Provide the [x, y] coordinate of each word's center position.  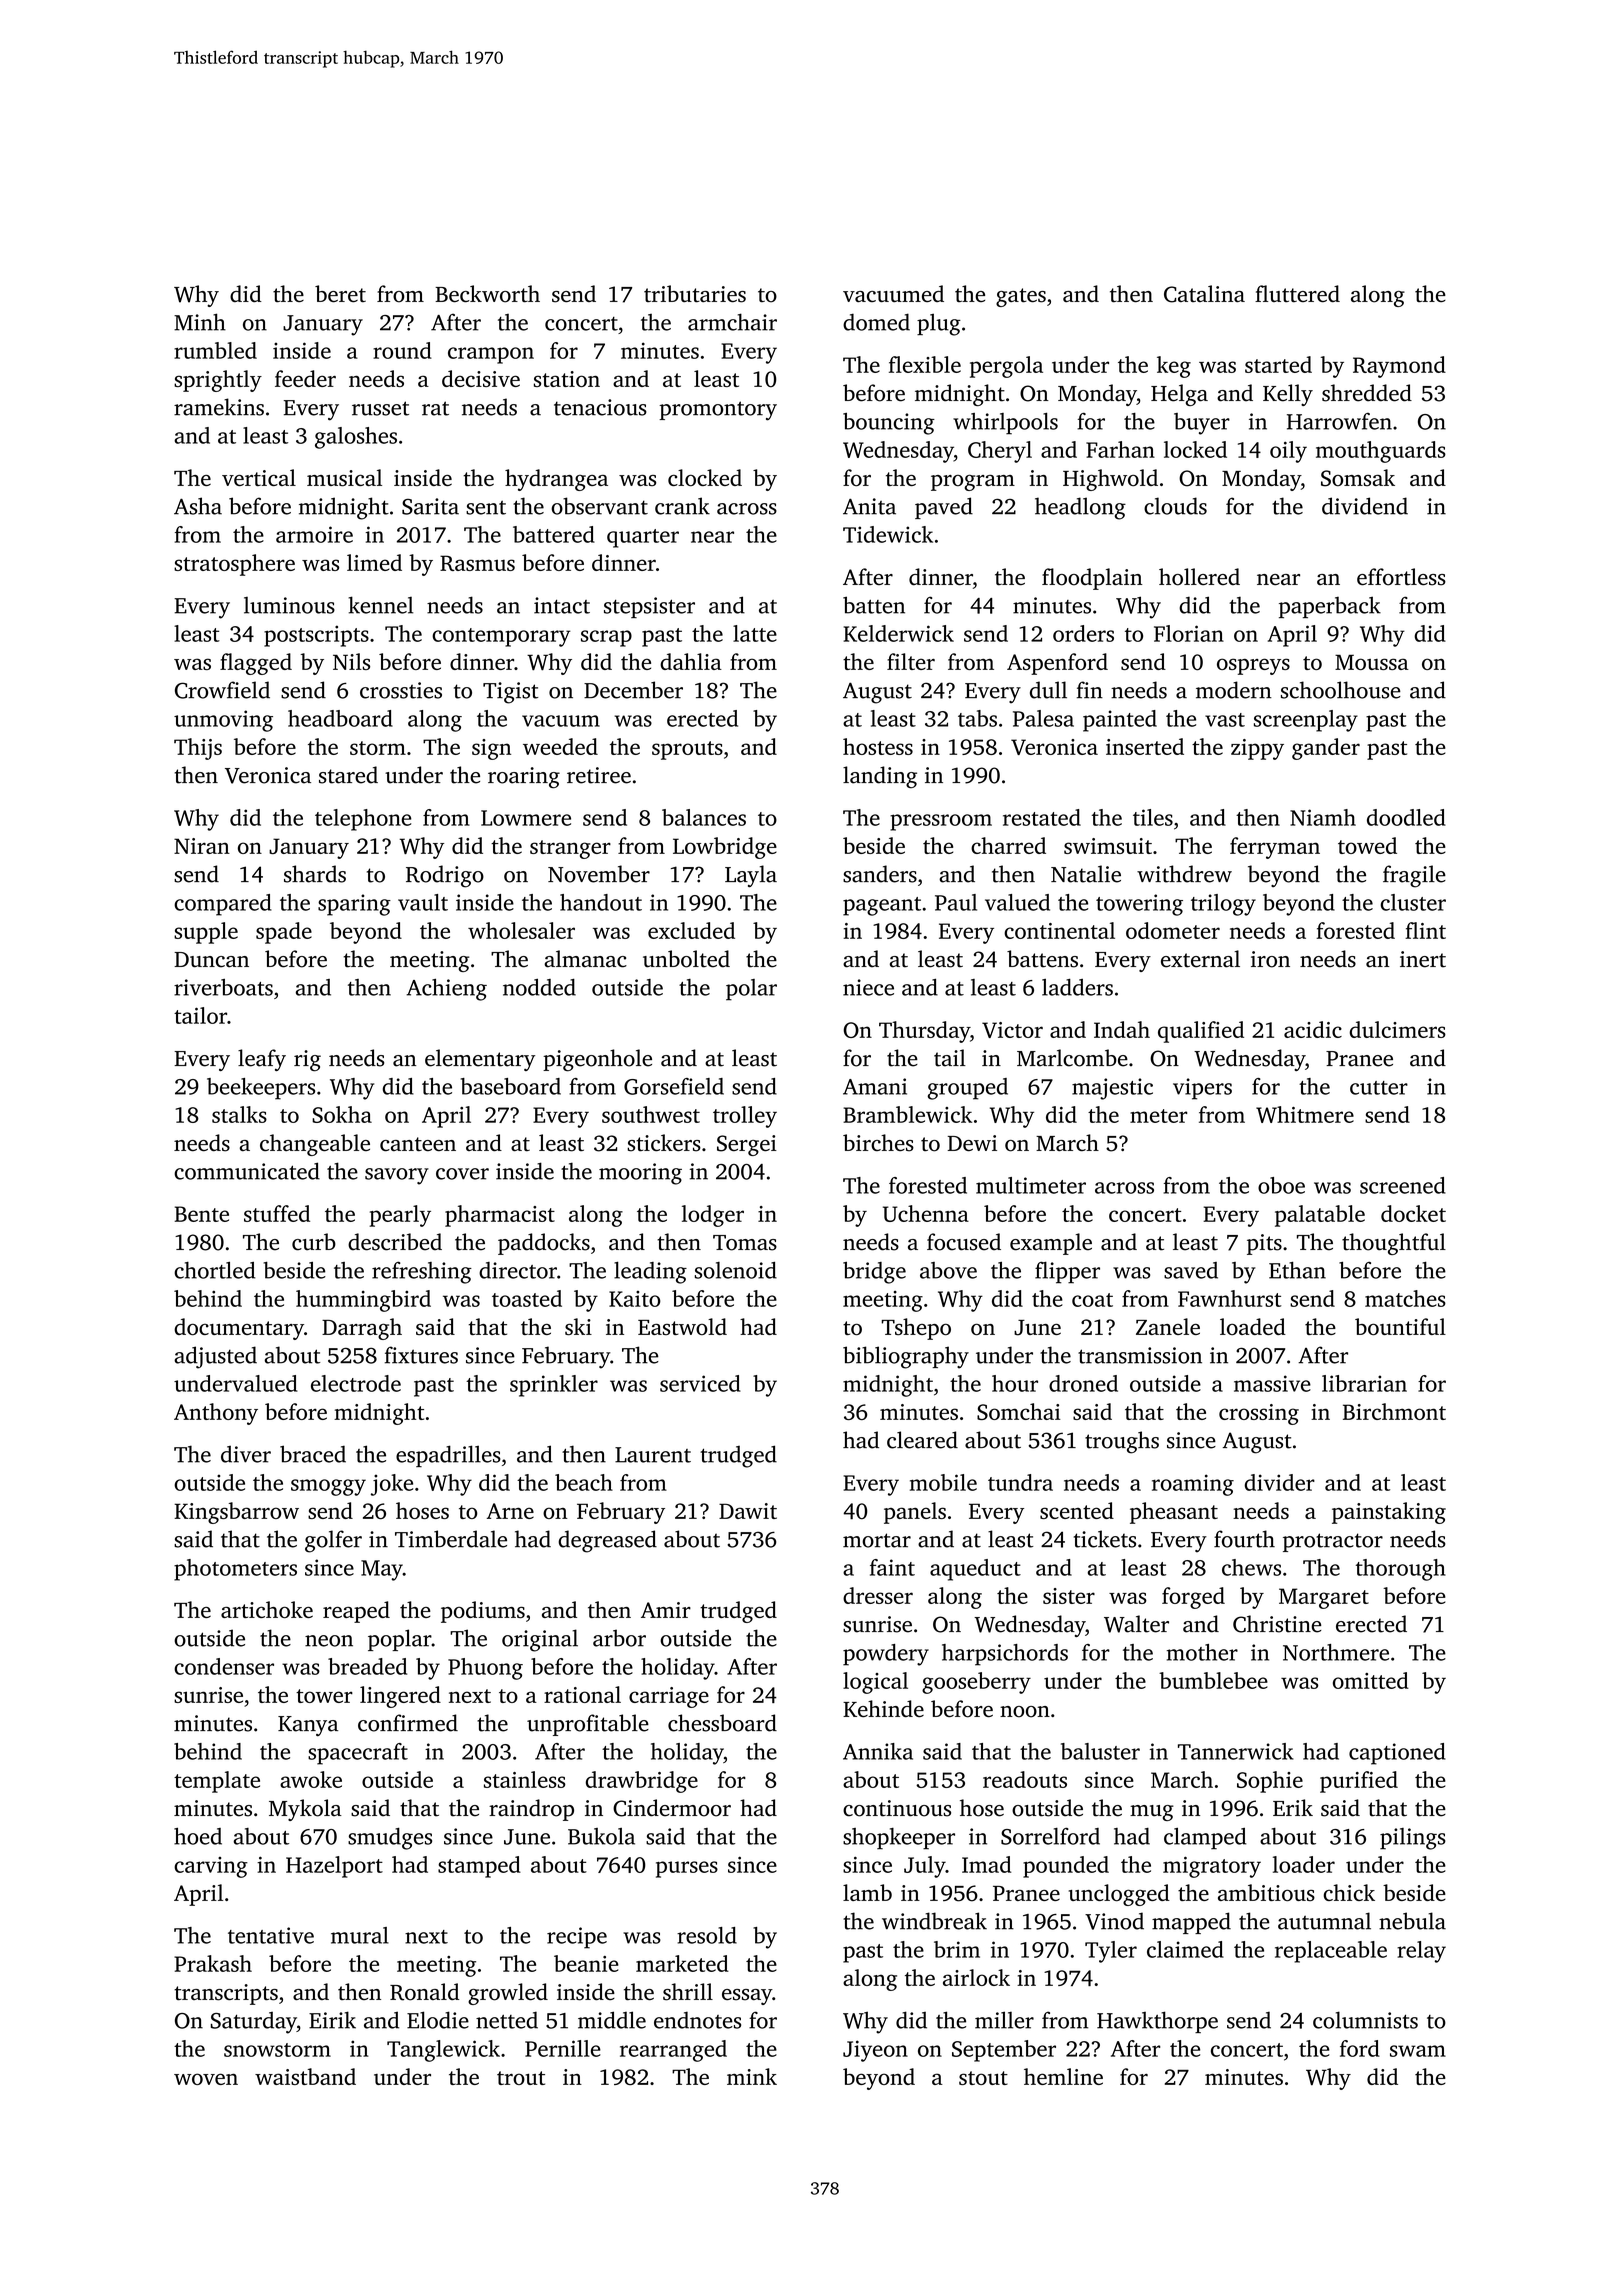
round [402, 350]
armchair [732, 322]
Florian [1189, 633]
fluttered [1297, 293]
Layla [751, 876]
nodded [539, 987]
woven [206, 2079]
